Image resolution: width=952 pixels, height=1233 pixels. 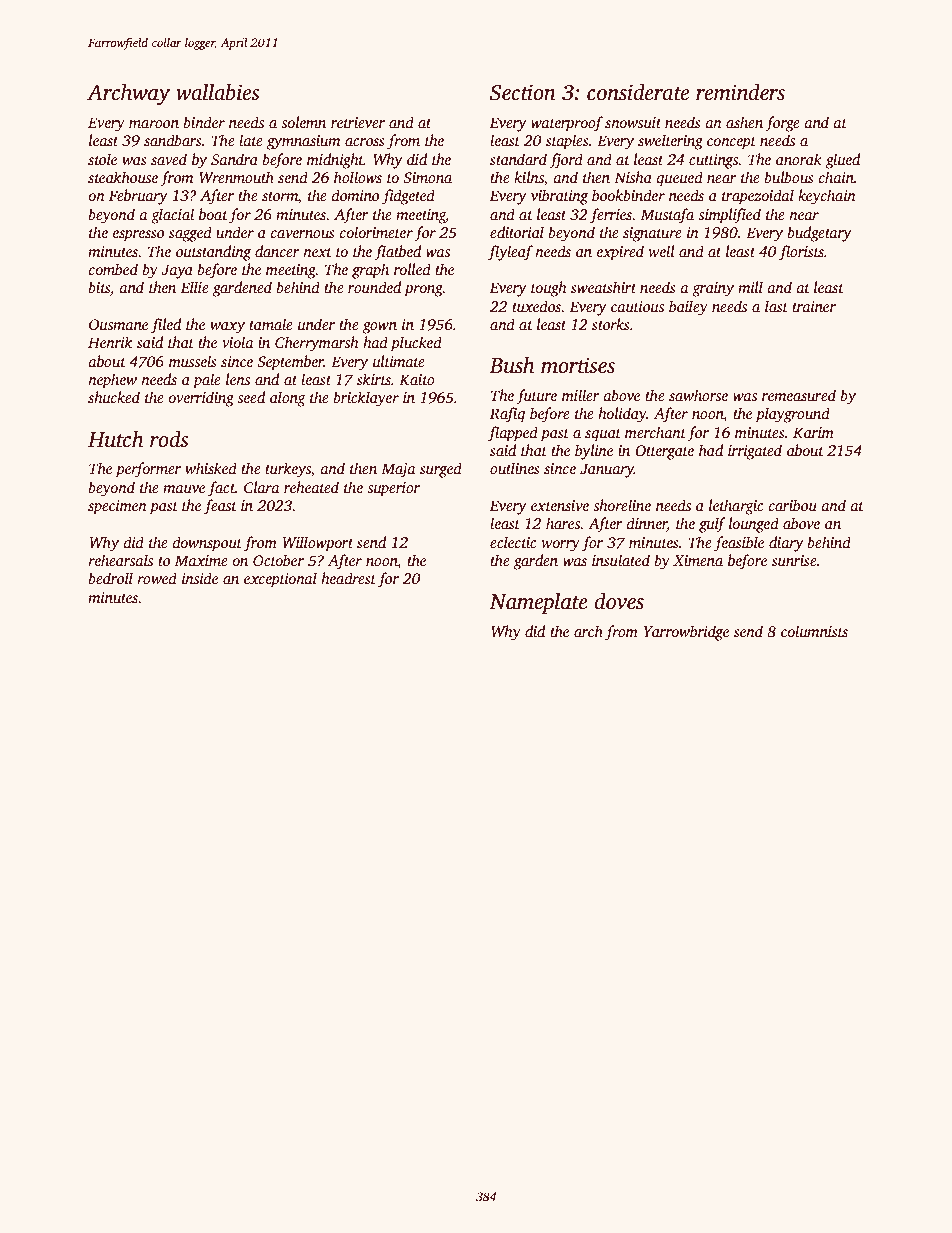 I want to click on flapped, so click(x=513, y=434).
